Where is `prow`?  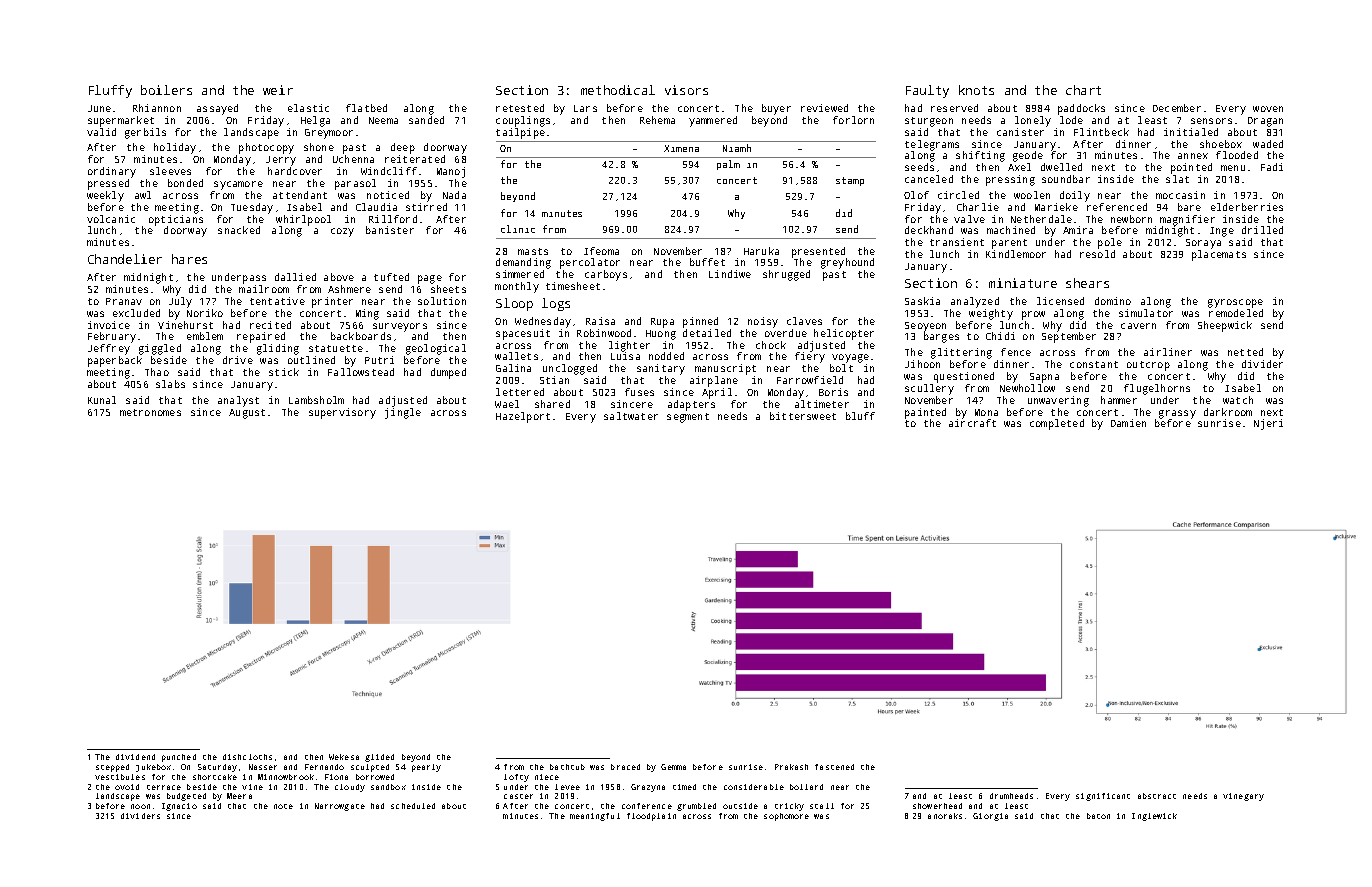 prow is located at coordinates (1033, 315).
